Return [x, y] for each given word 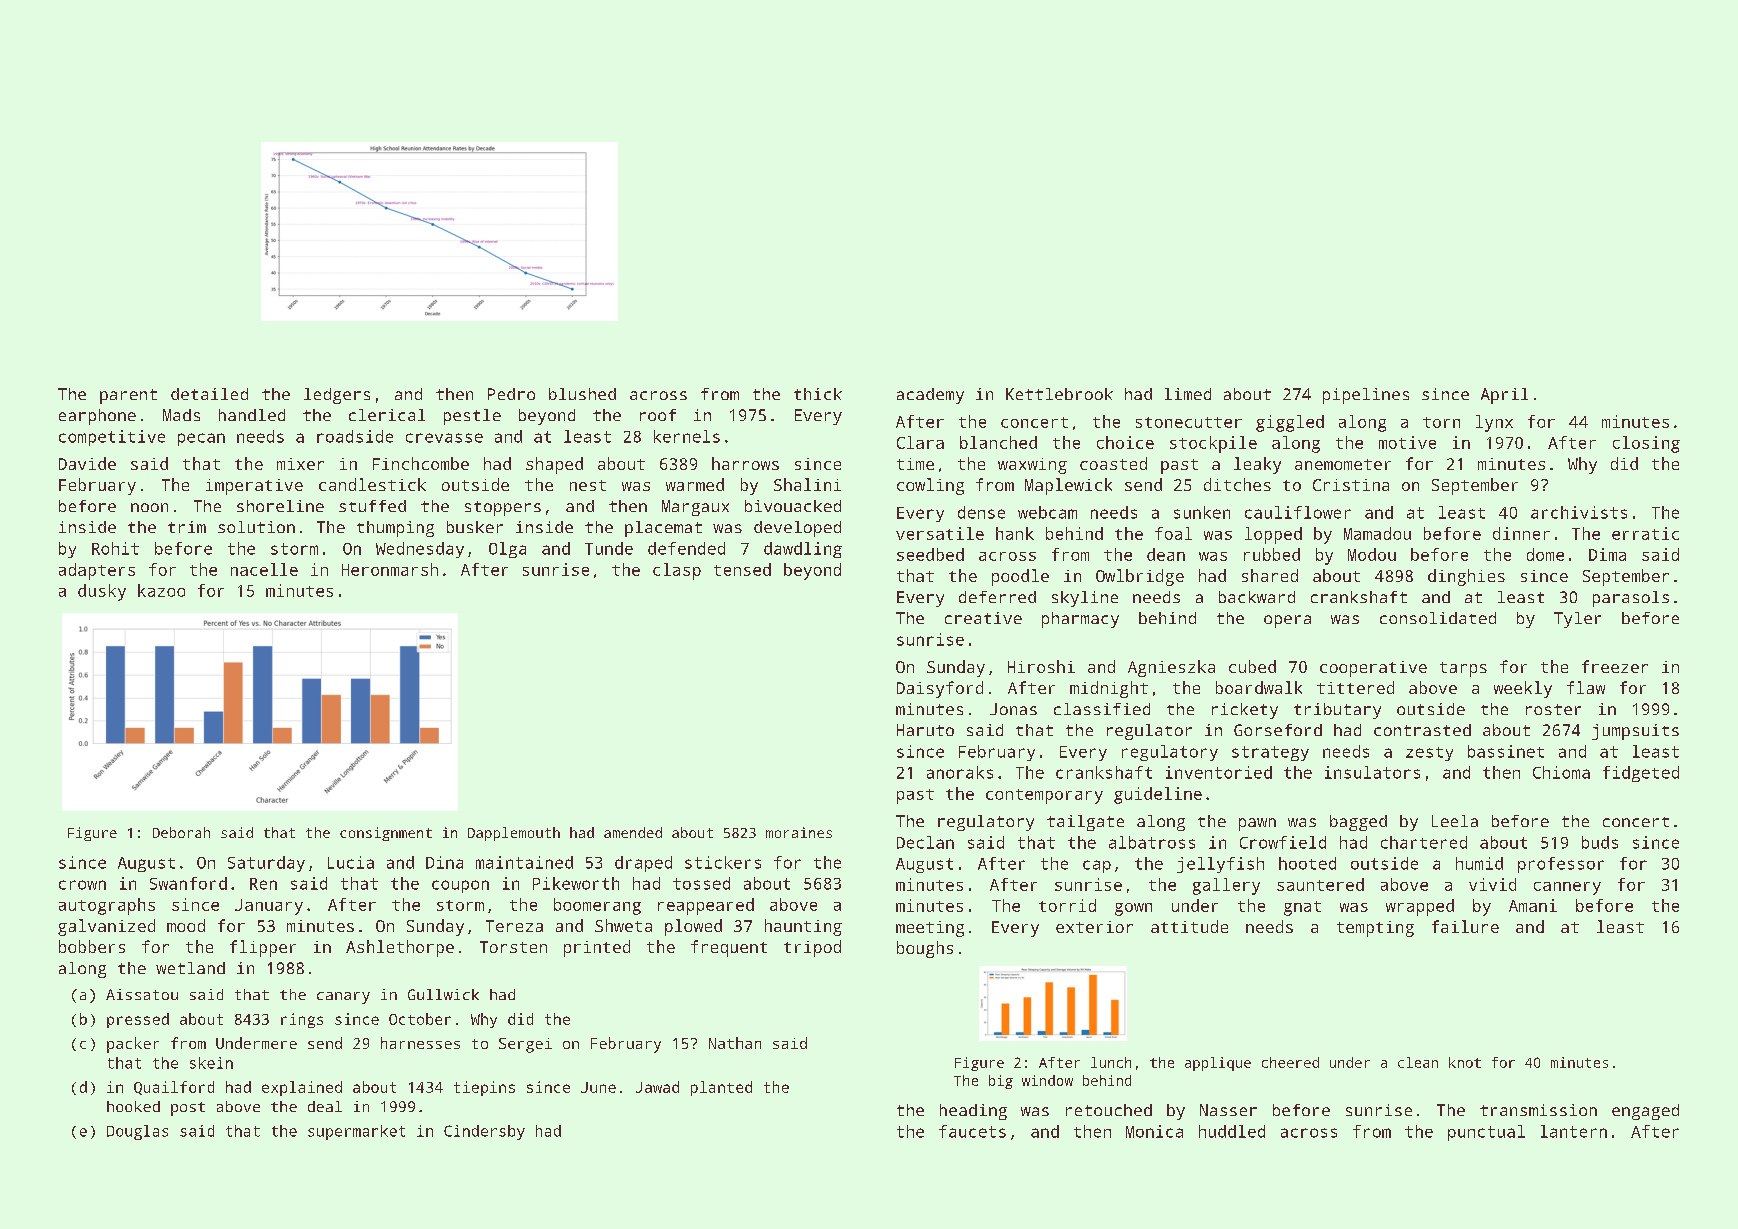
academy [930, 396]
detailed [209, 394]
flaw [1586, 687]
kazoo [161, 590]
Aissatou [142, 994]
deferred [997, 597]
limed [1188, 394]
